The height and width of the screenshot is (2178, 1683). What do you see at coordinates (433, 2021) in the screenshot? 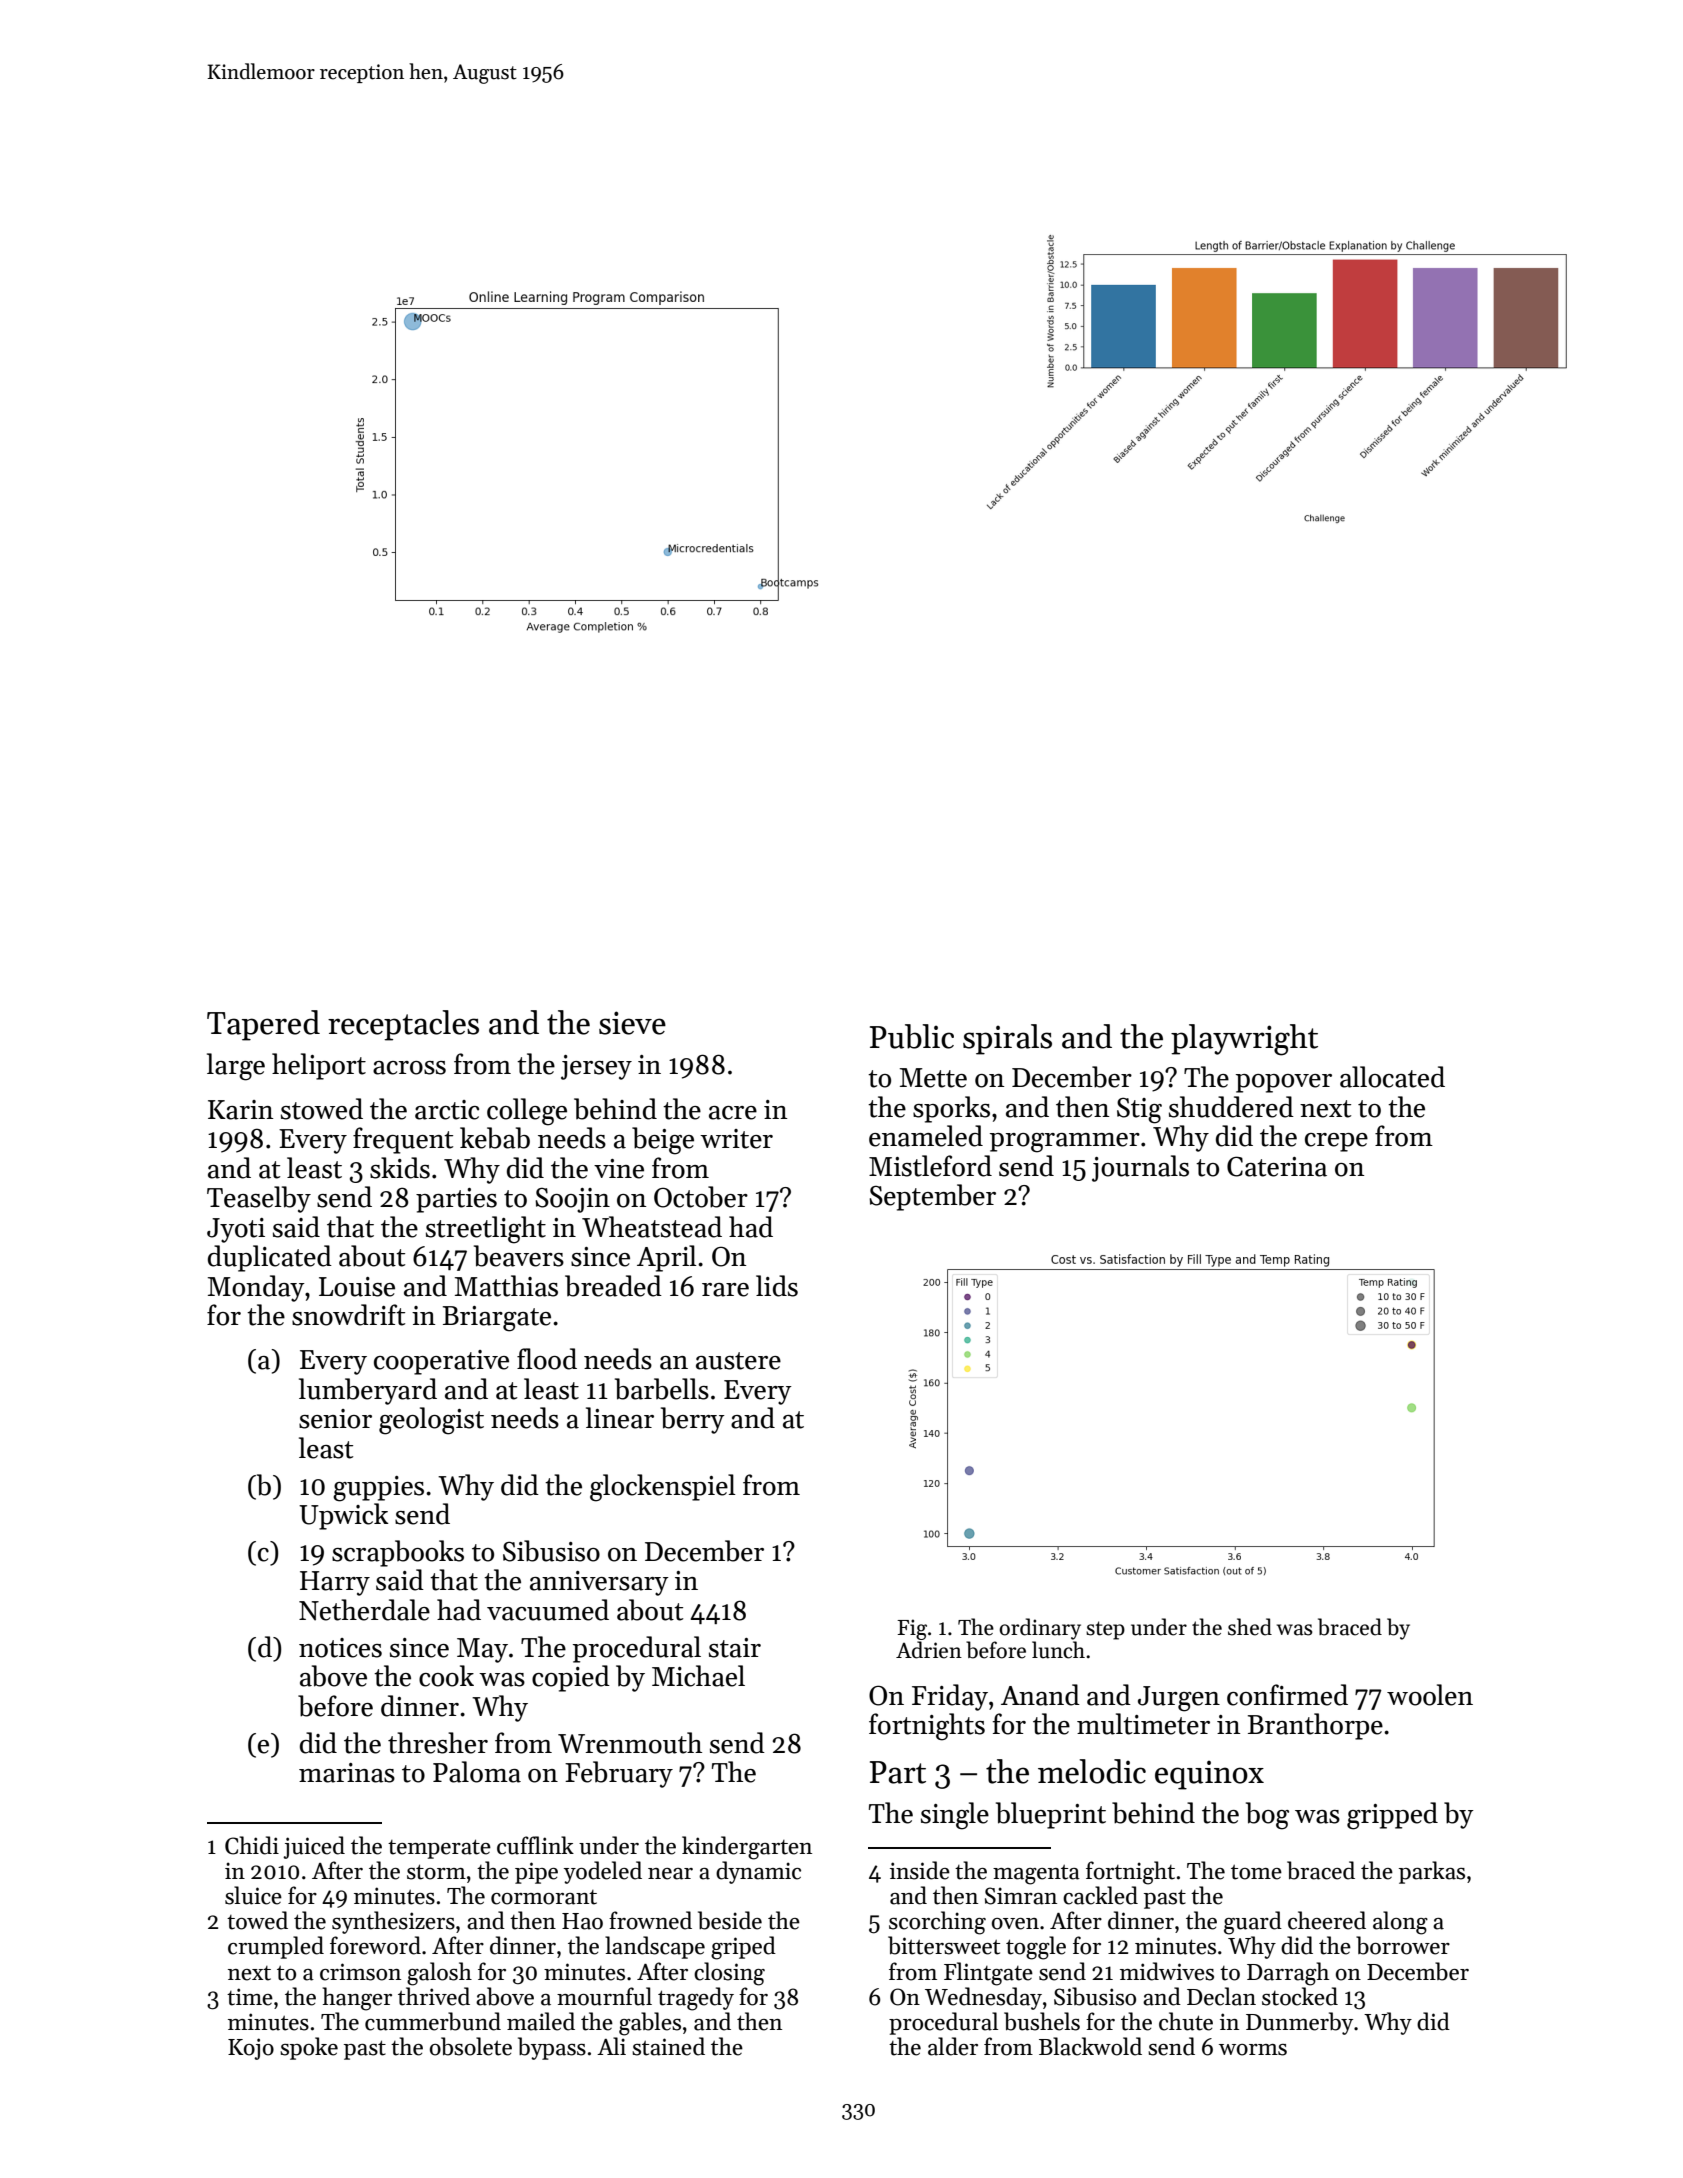
I see `cummerbund` at bounding box center [433, 2021].
